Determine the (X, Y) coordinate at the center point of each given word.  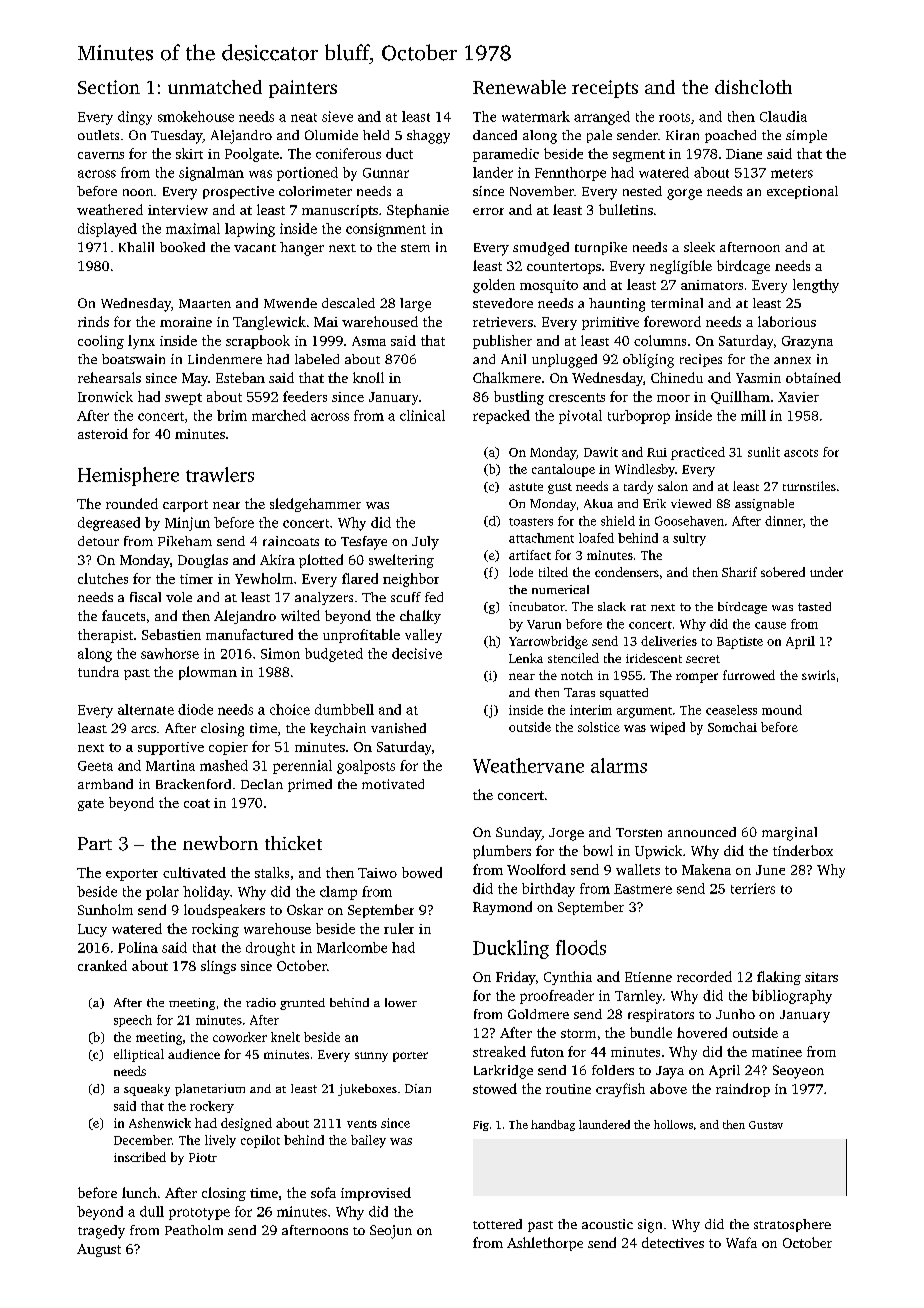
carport (185, 506)
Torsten (639, 832)
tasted (814, 606)
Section (109, 87)
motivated (393, 784)
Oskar (305, 909)
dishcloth (753, 87)
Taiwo (377, 873)
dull (152, 1211)
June (770, 870)
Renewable (519, 87)
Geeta (95, 766)
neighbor (411, 580)
